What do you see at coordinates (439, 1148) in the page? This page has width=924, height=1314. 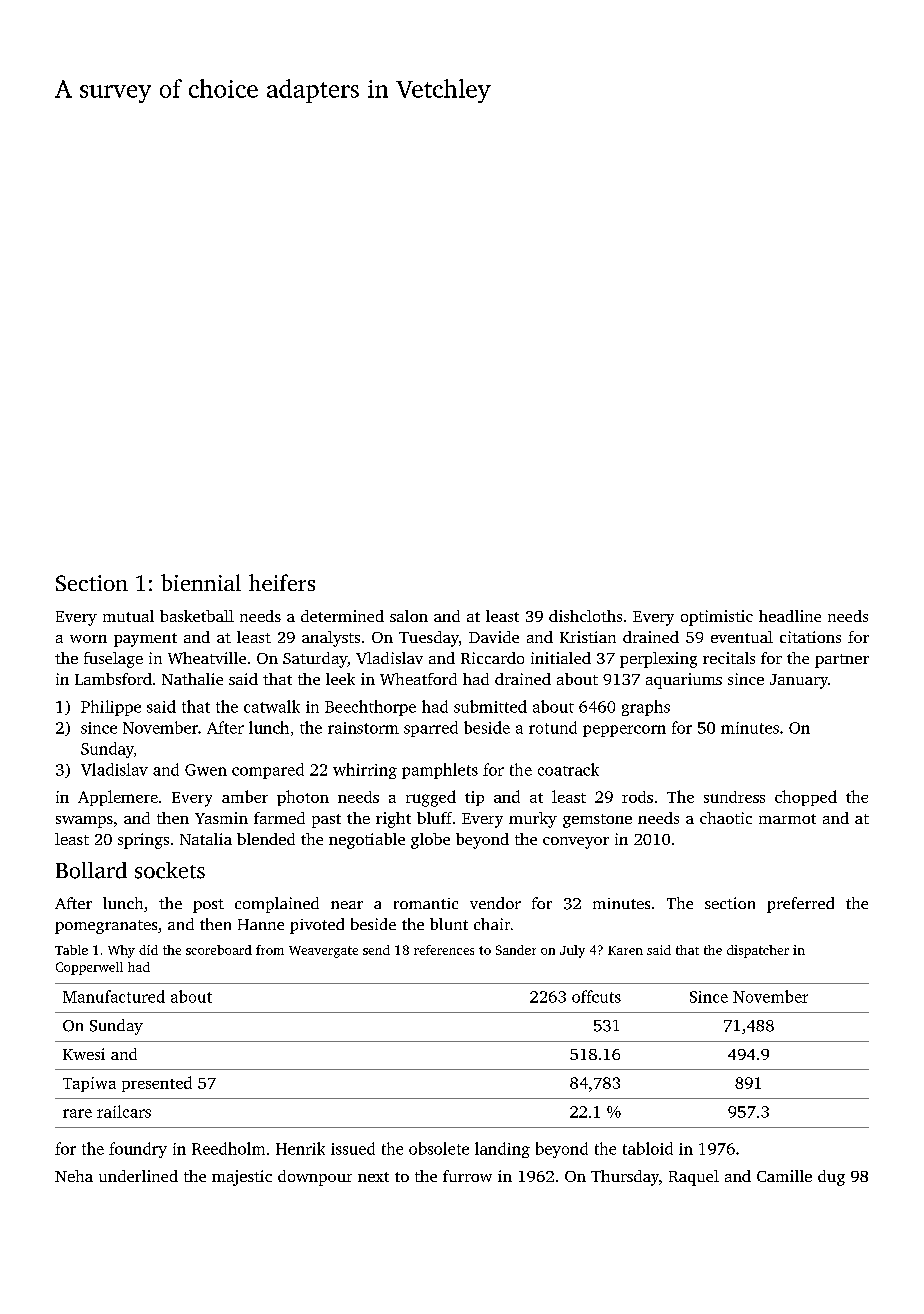 I see `obsolete` at bounding box center [439, 1148].
